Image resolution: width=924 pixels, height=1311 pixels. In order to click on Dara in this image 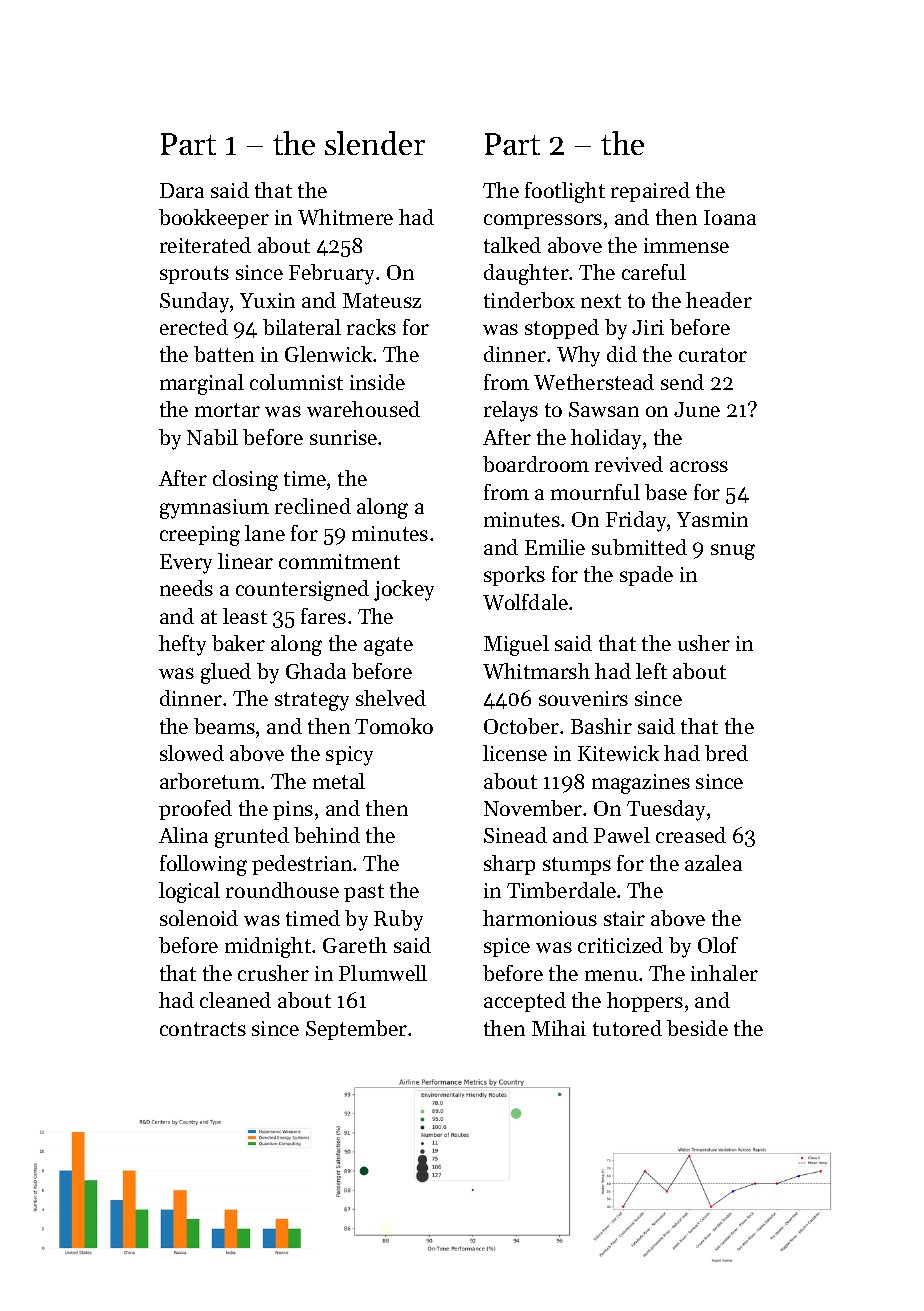, I will do `click(182, 190)`.
